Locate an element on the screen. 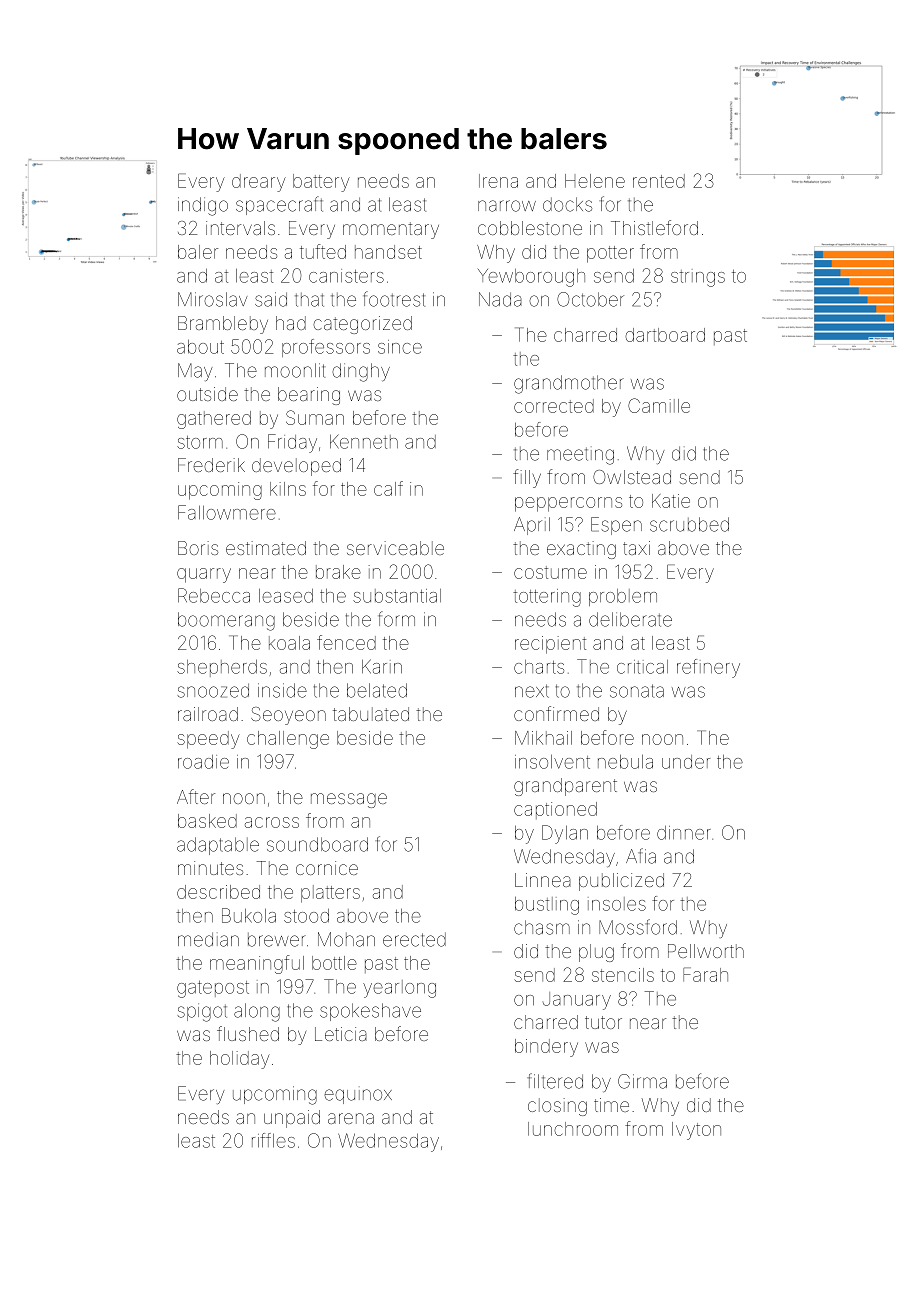 The image size is (924, 1311). erected is located at coordinates (414, 939).
